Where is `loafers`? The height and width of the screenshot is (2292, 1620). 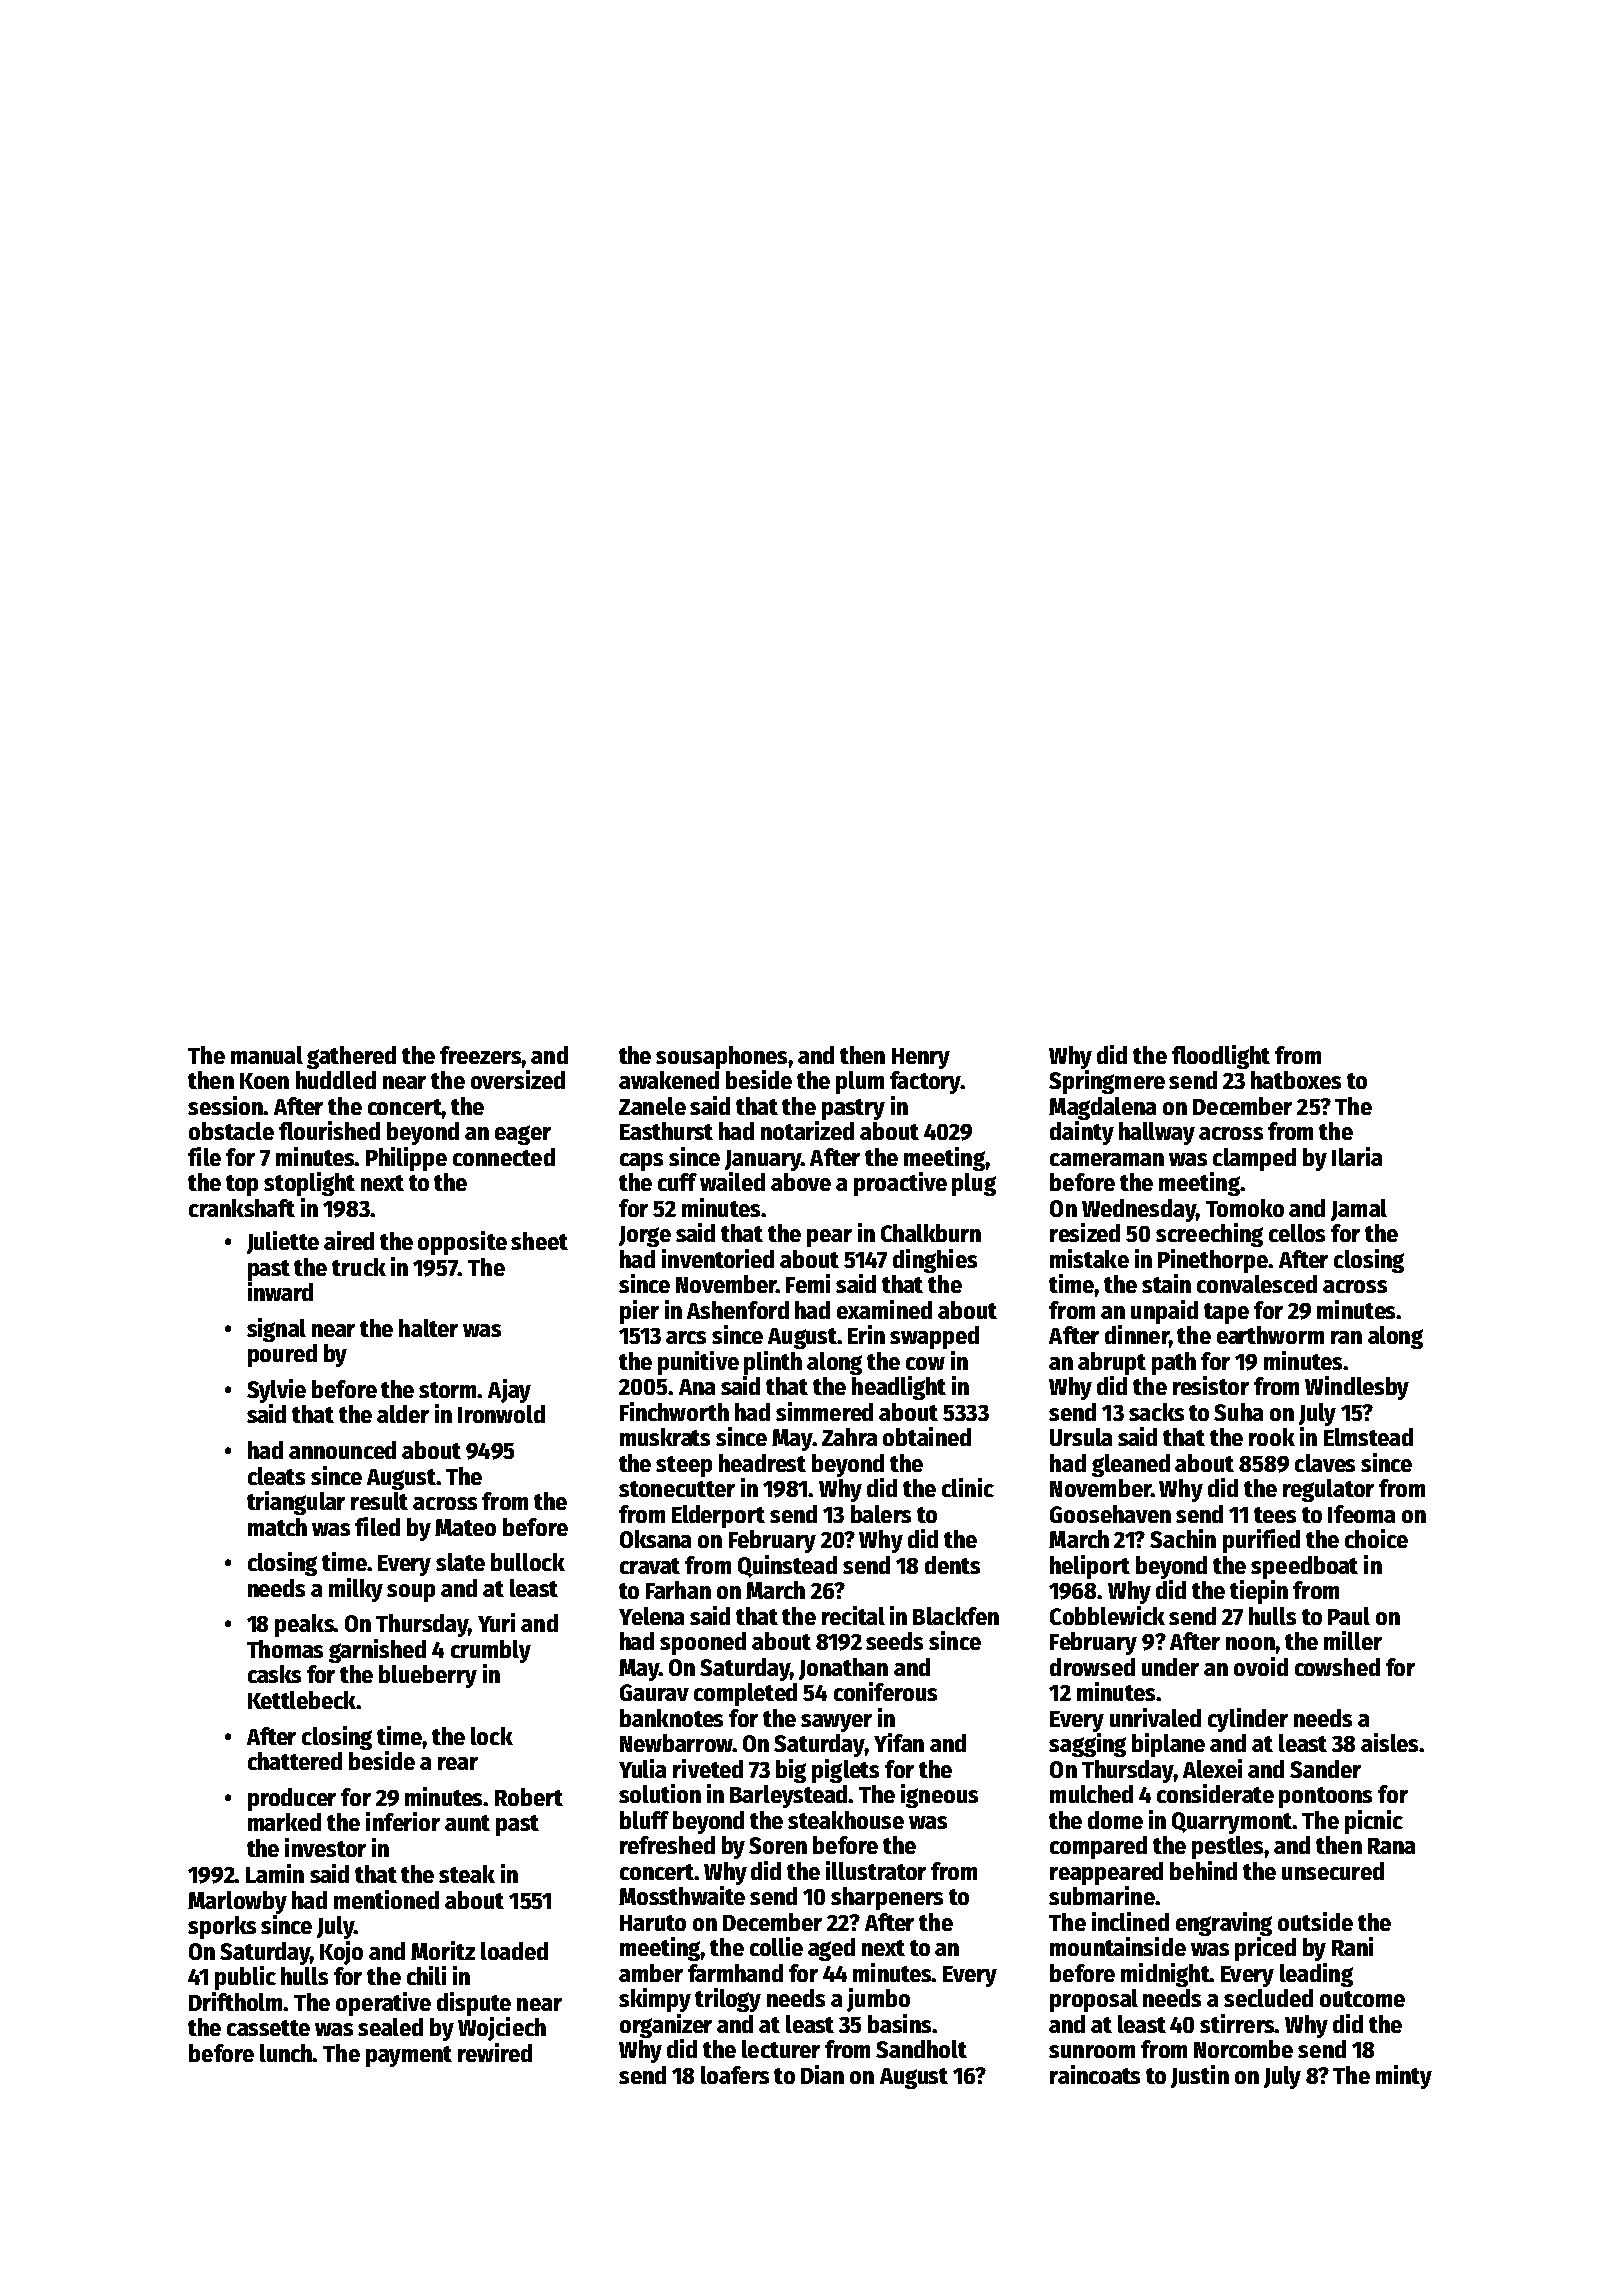
loafers is located at coordinates (735, 2075).
